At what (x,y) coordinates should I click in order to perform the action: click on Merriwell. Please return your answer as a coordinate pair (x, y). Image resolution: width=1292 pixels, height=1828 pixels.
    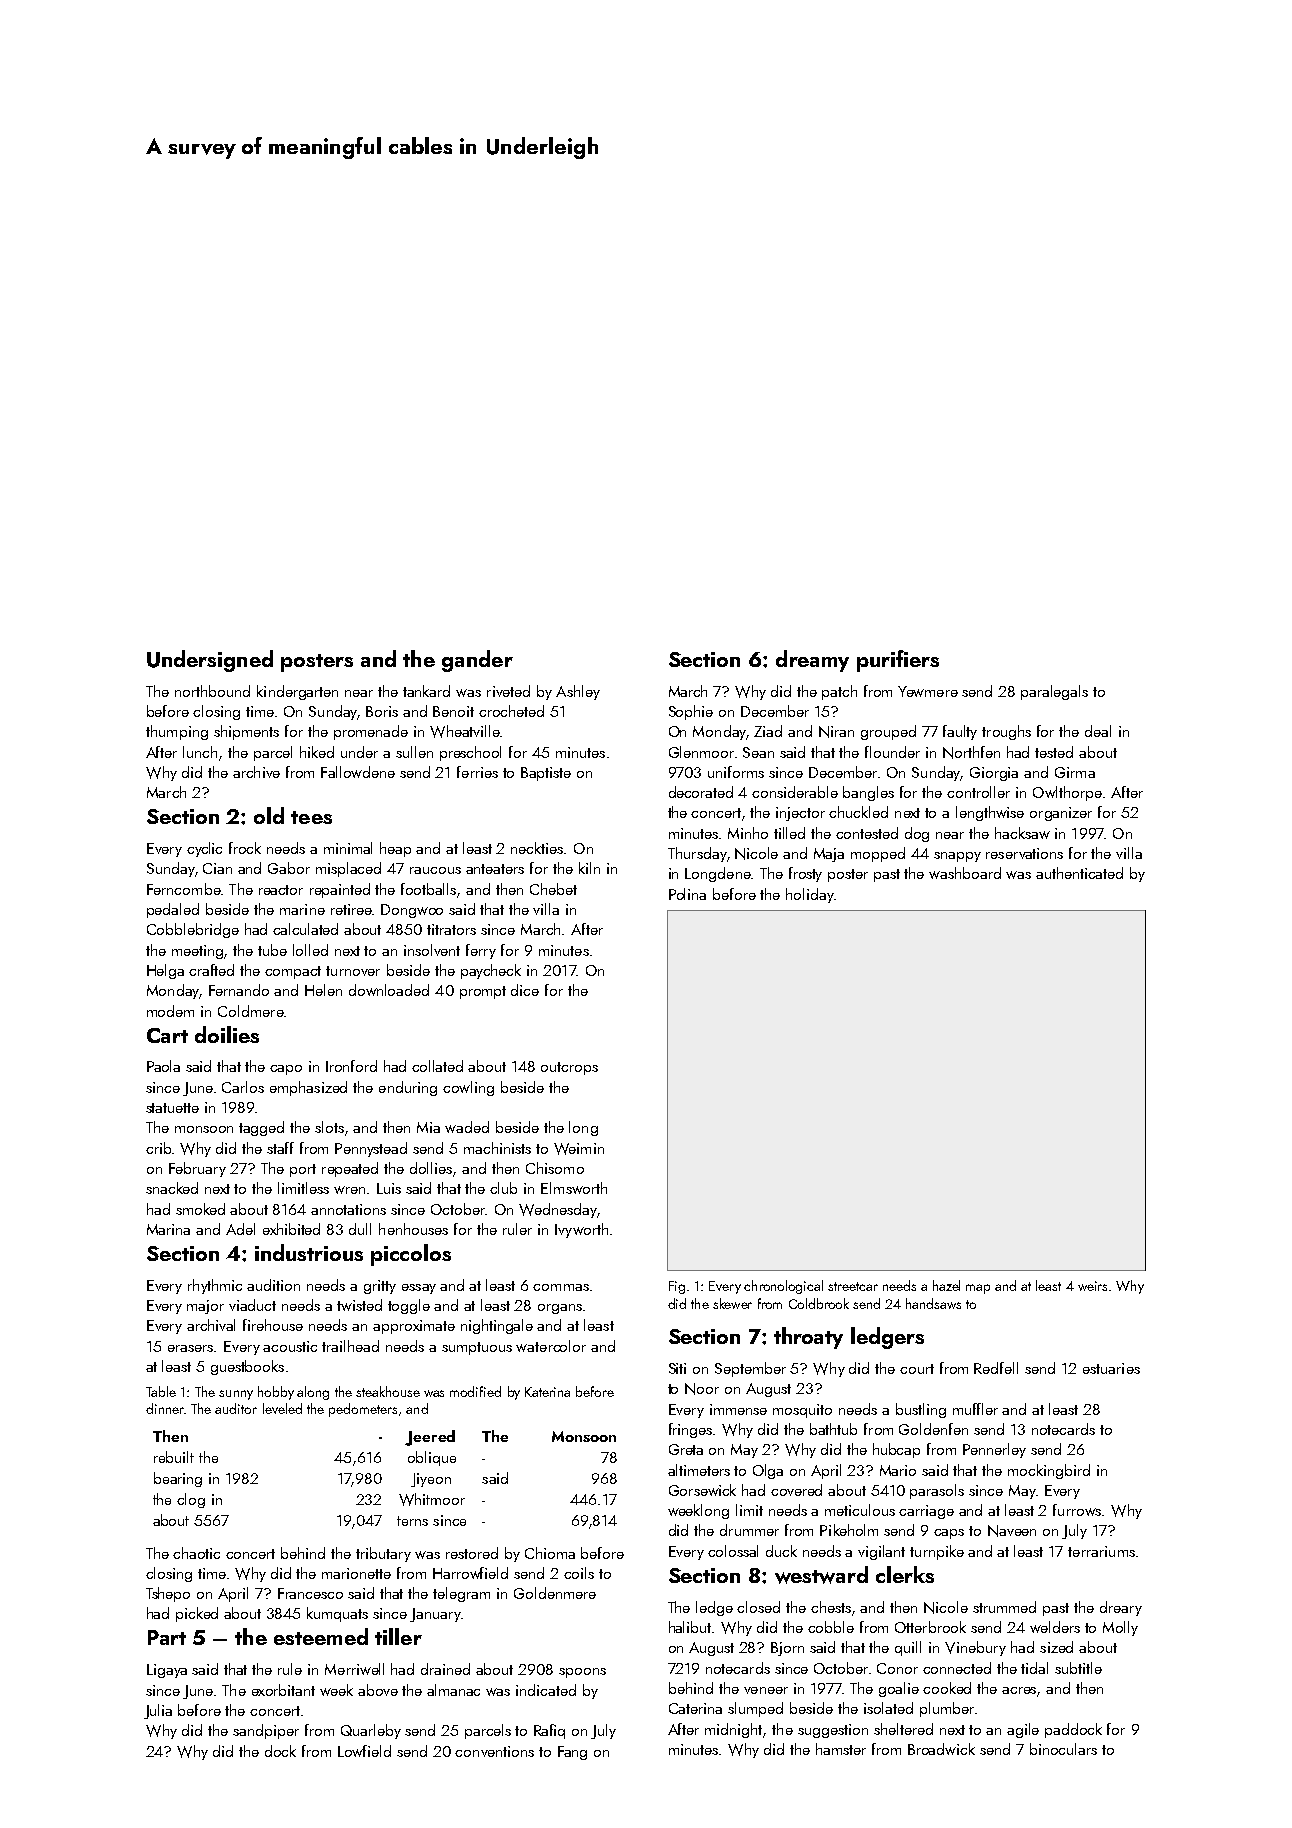
    Looking at the image, I should click on (354, 1669).
